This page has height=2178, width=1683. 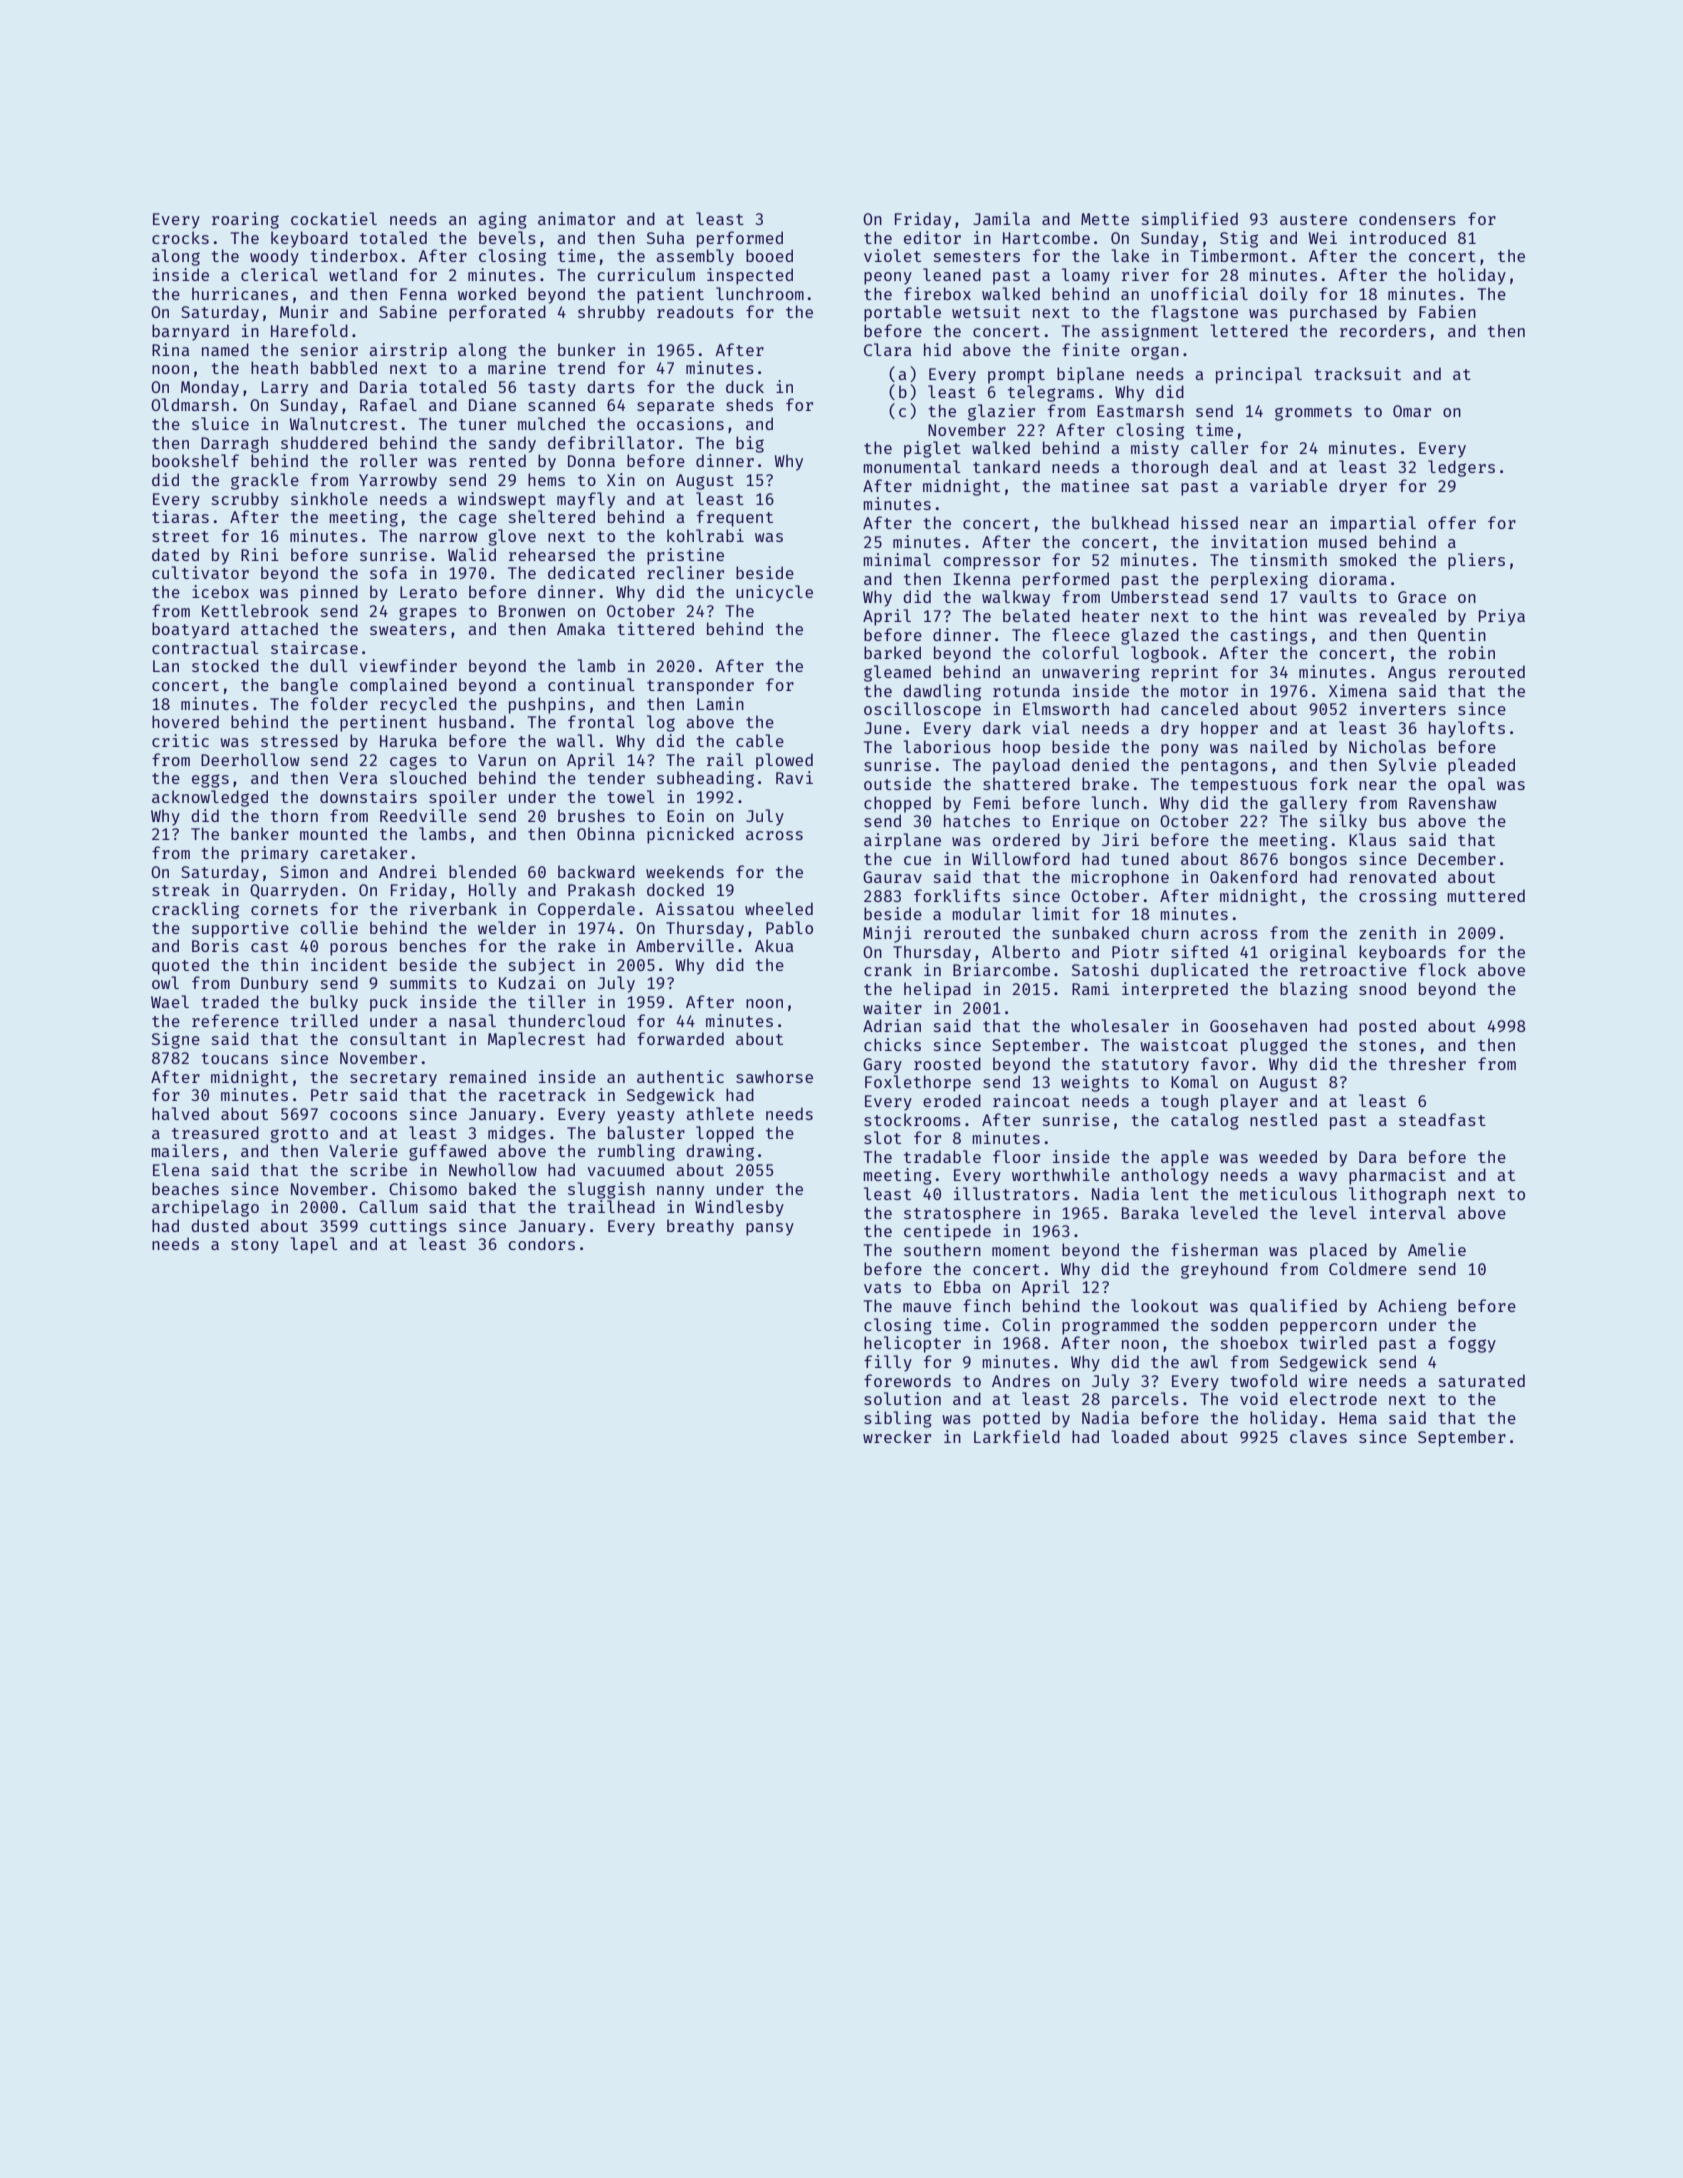 What do you see at coordinates (902, 313) in the page?
I see `portable` at bounding box center [902, 313].
